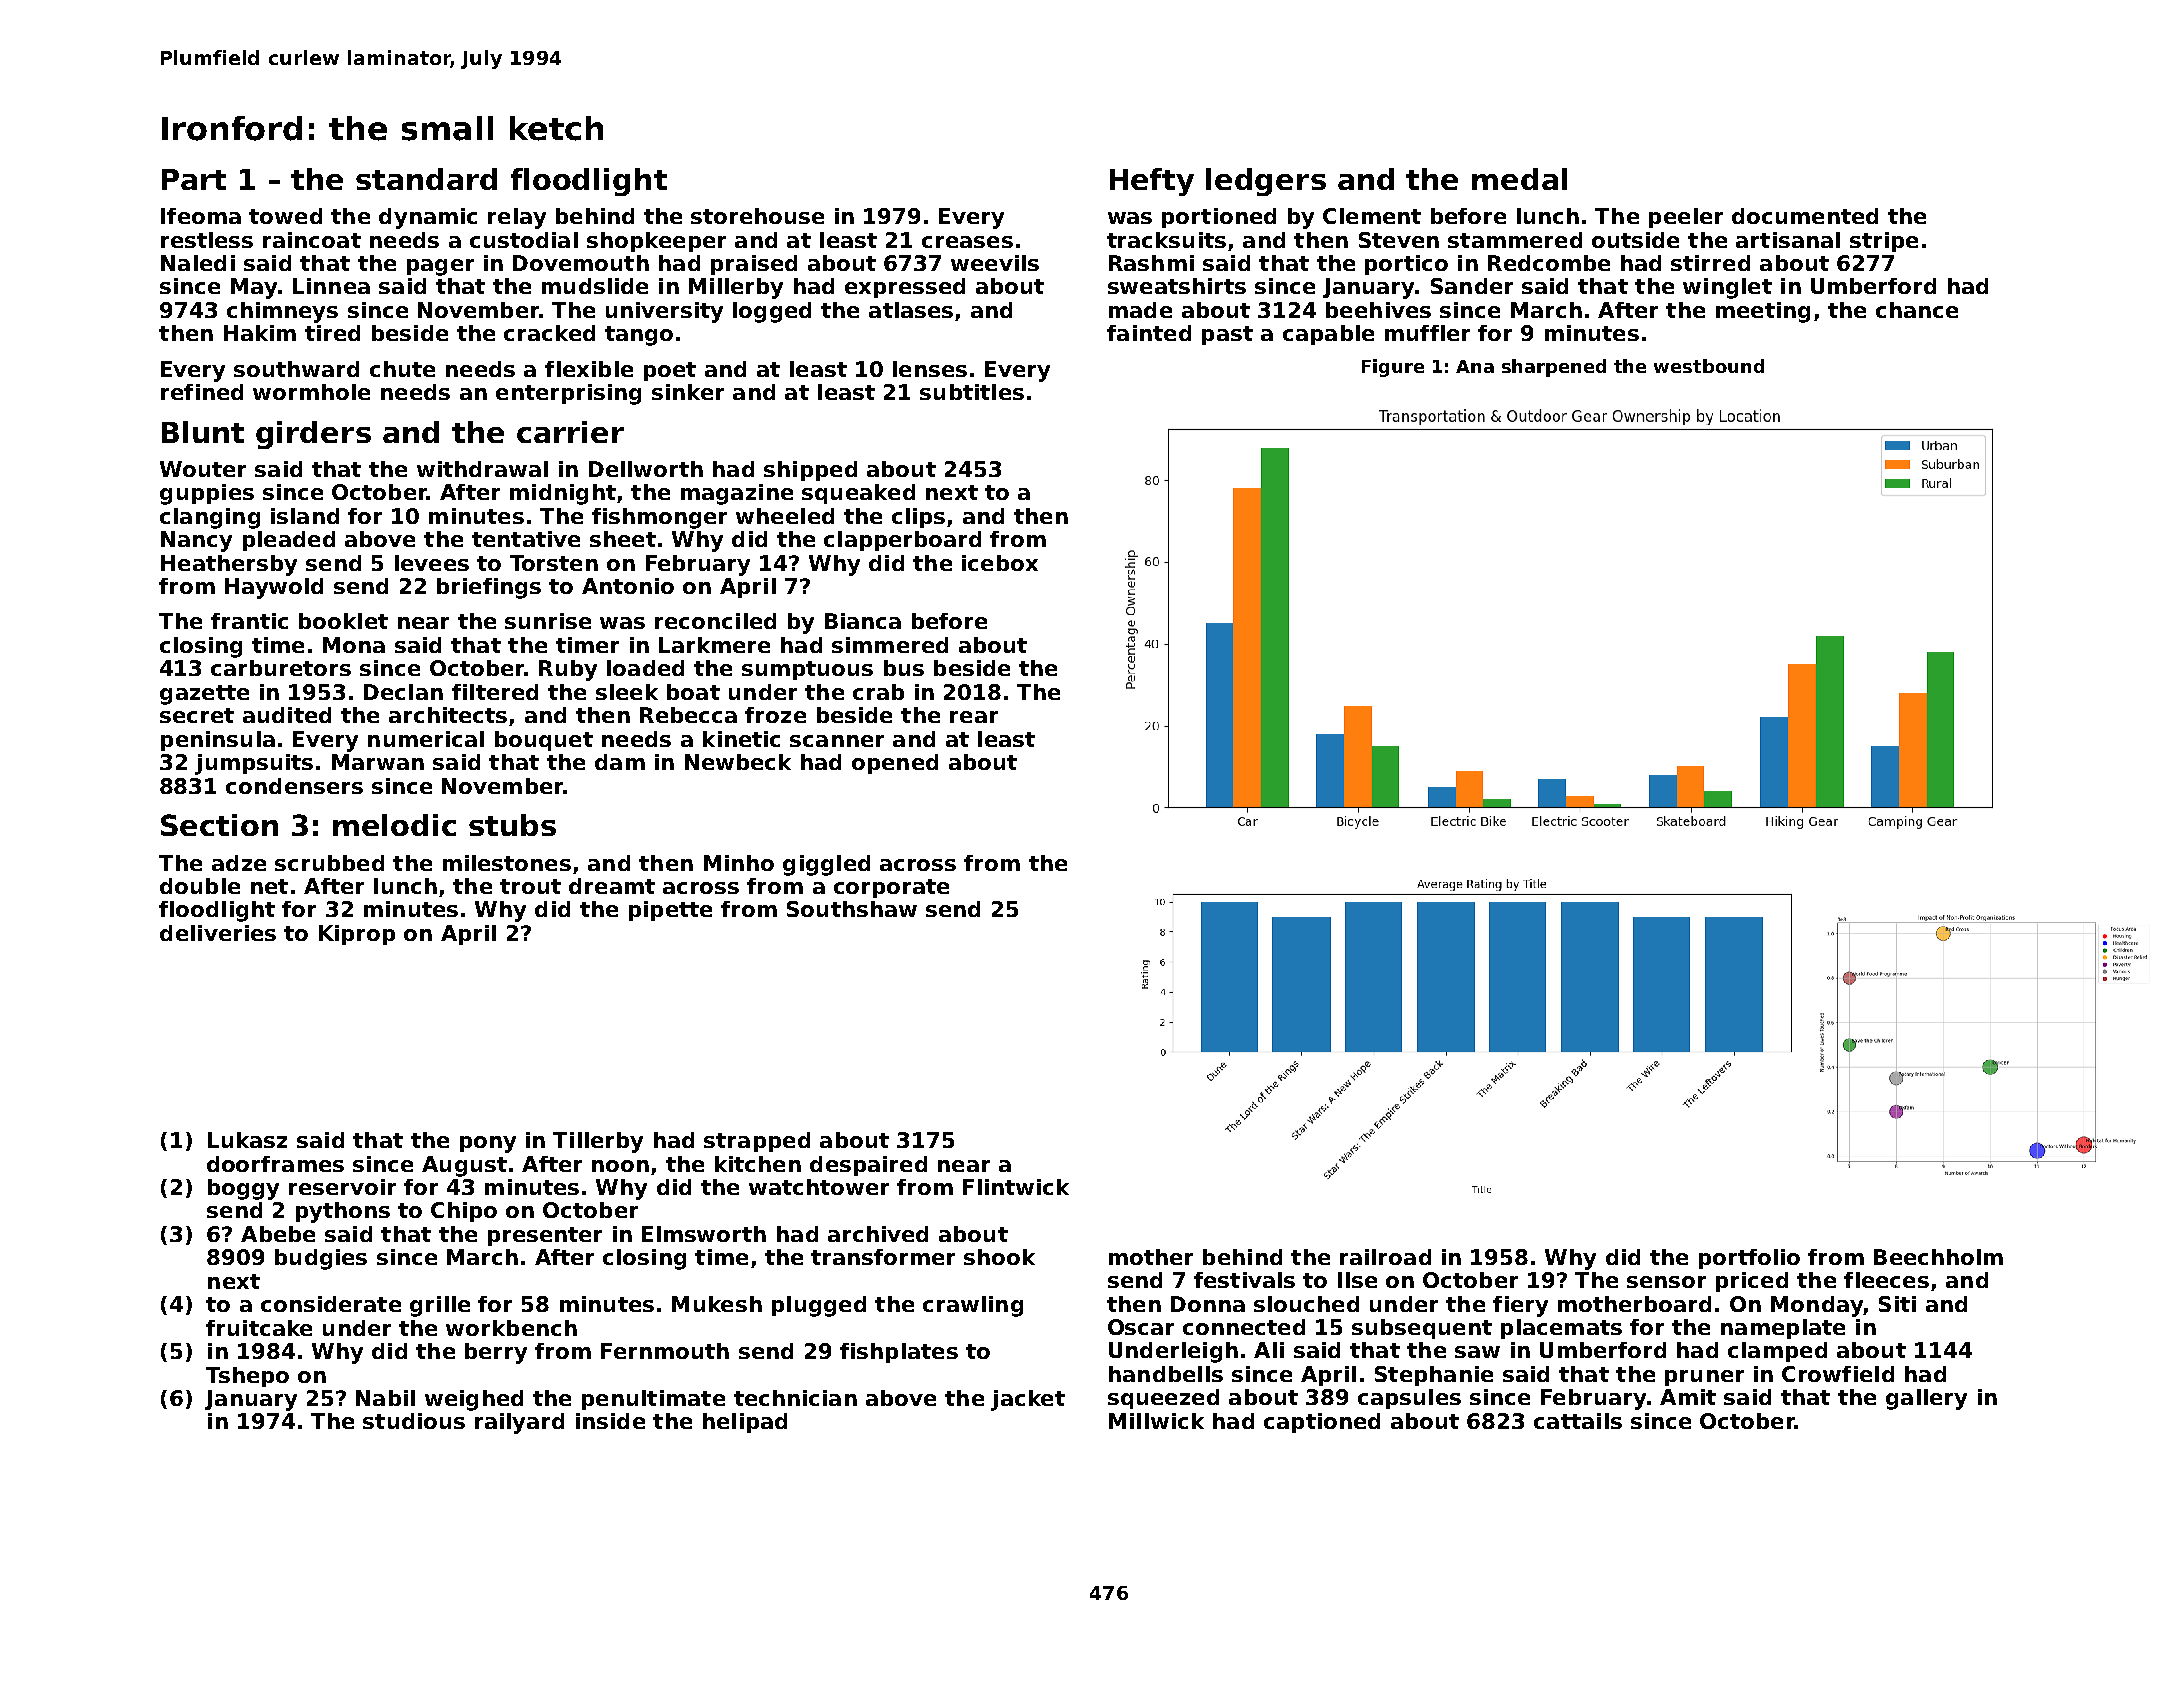  What do you see at coordinates (1938, 1257) in the screenshot?
I see `Beechholm` at bounding box center [1938, 1257].
